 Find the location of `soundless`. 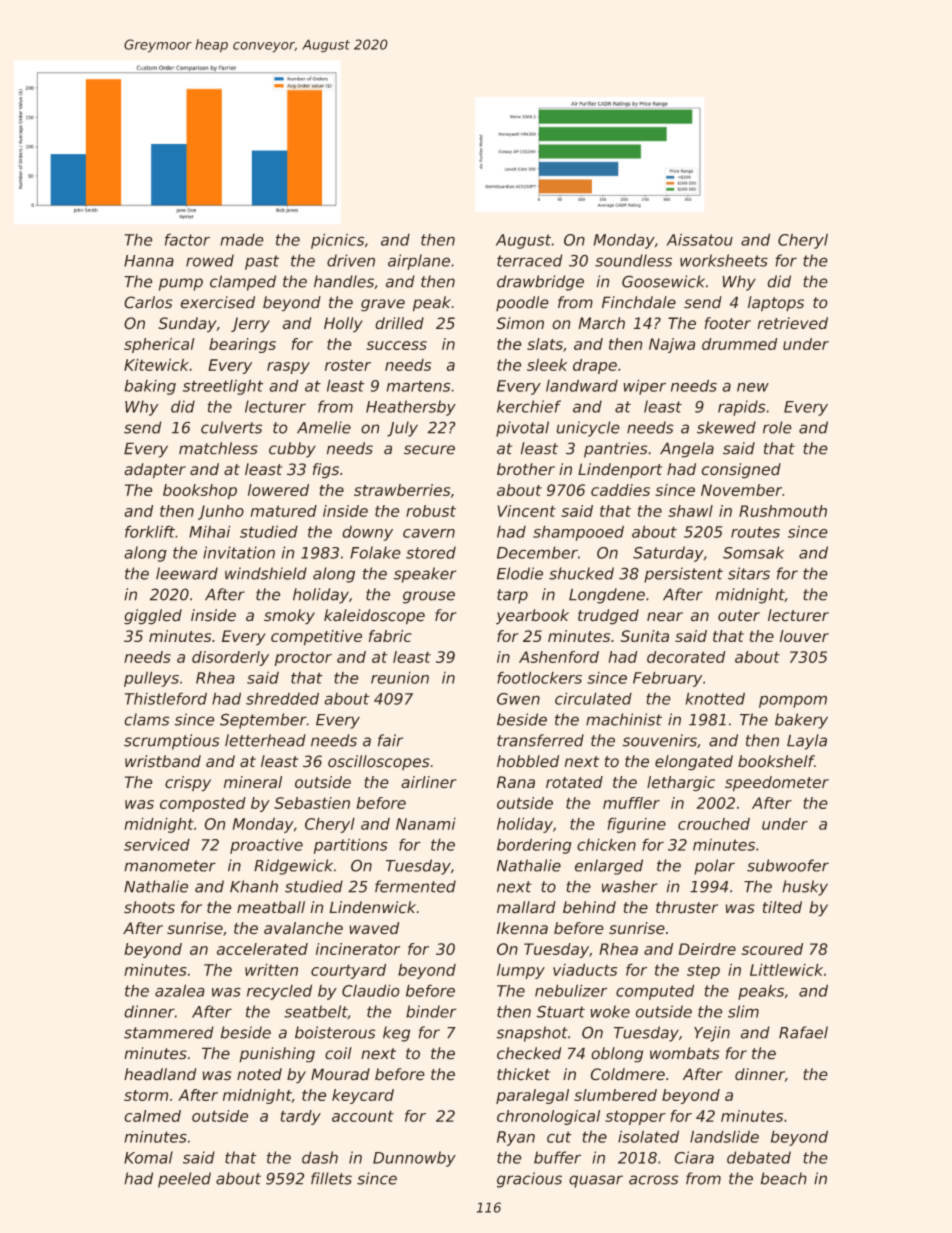

soundless is located at coordinates (633, 260).
